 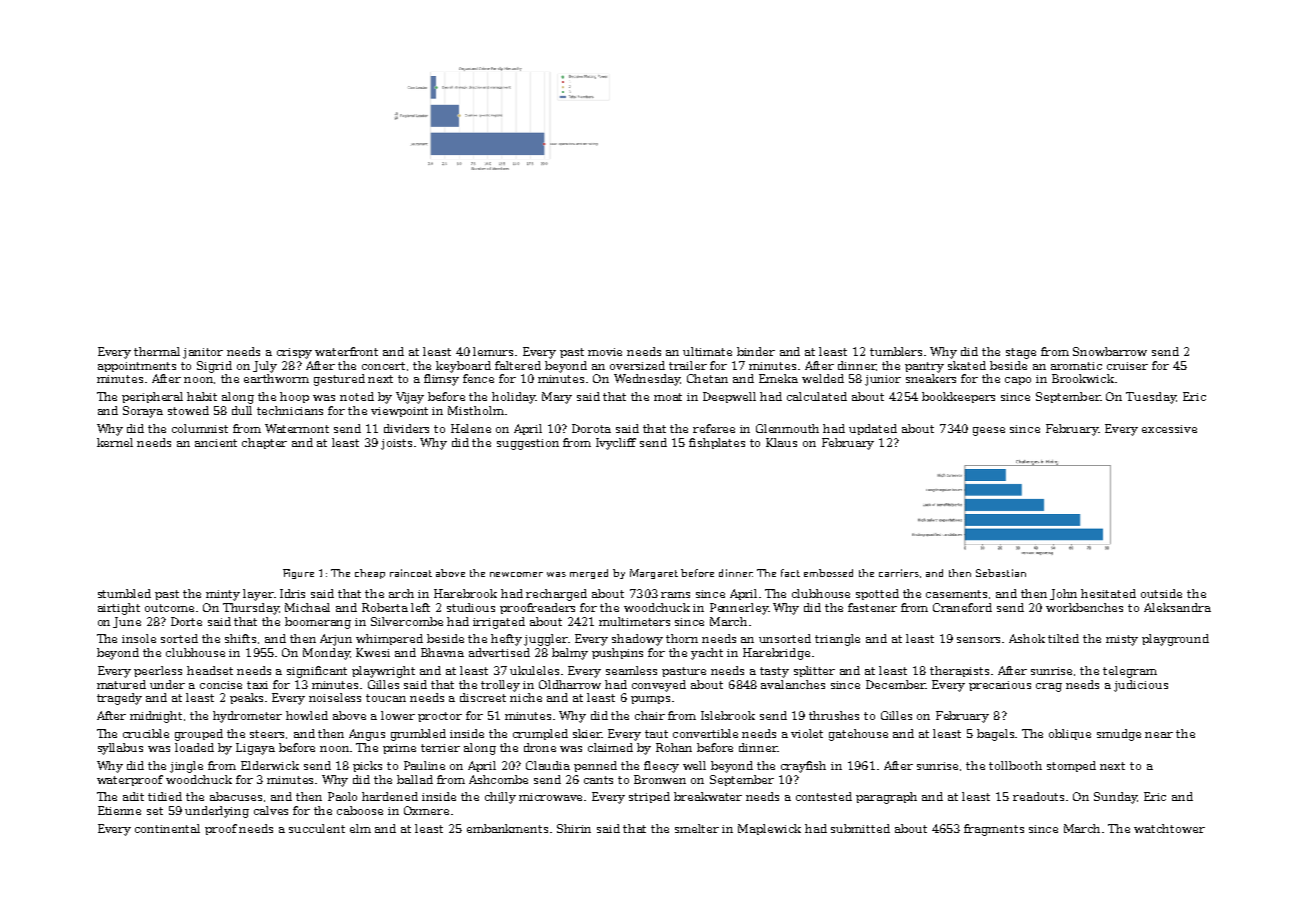 What do you see at coordinates (1063, 594) in the screenshot?
I see `John` at bounding box center [1063, 594].
